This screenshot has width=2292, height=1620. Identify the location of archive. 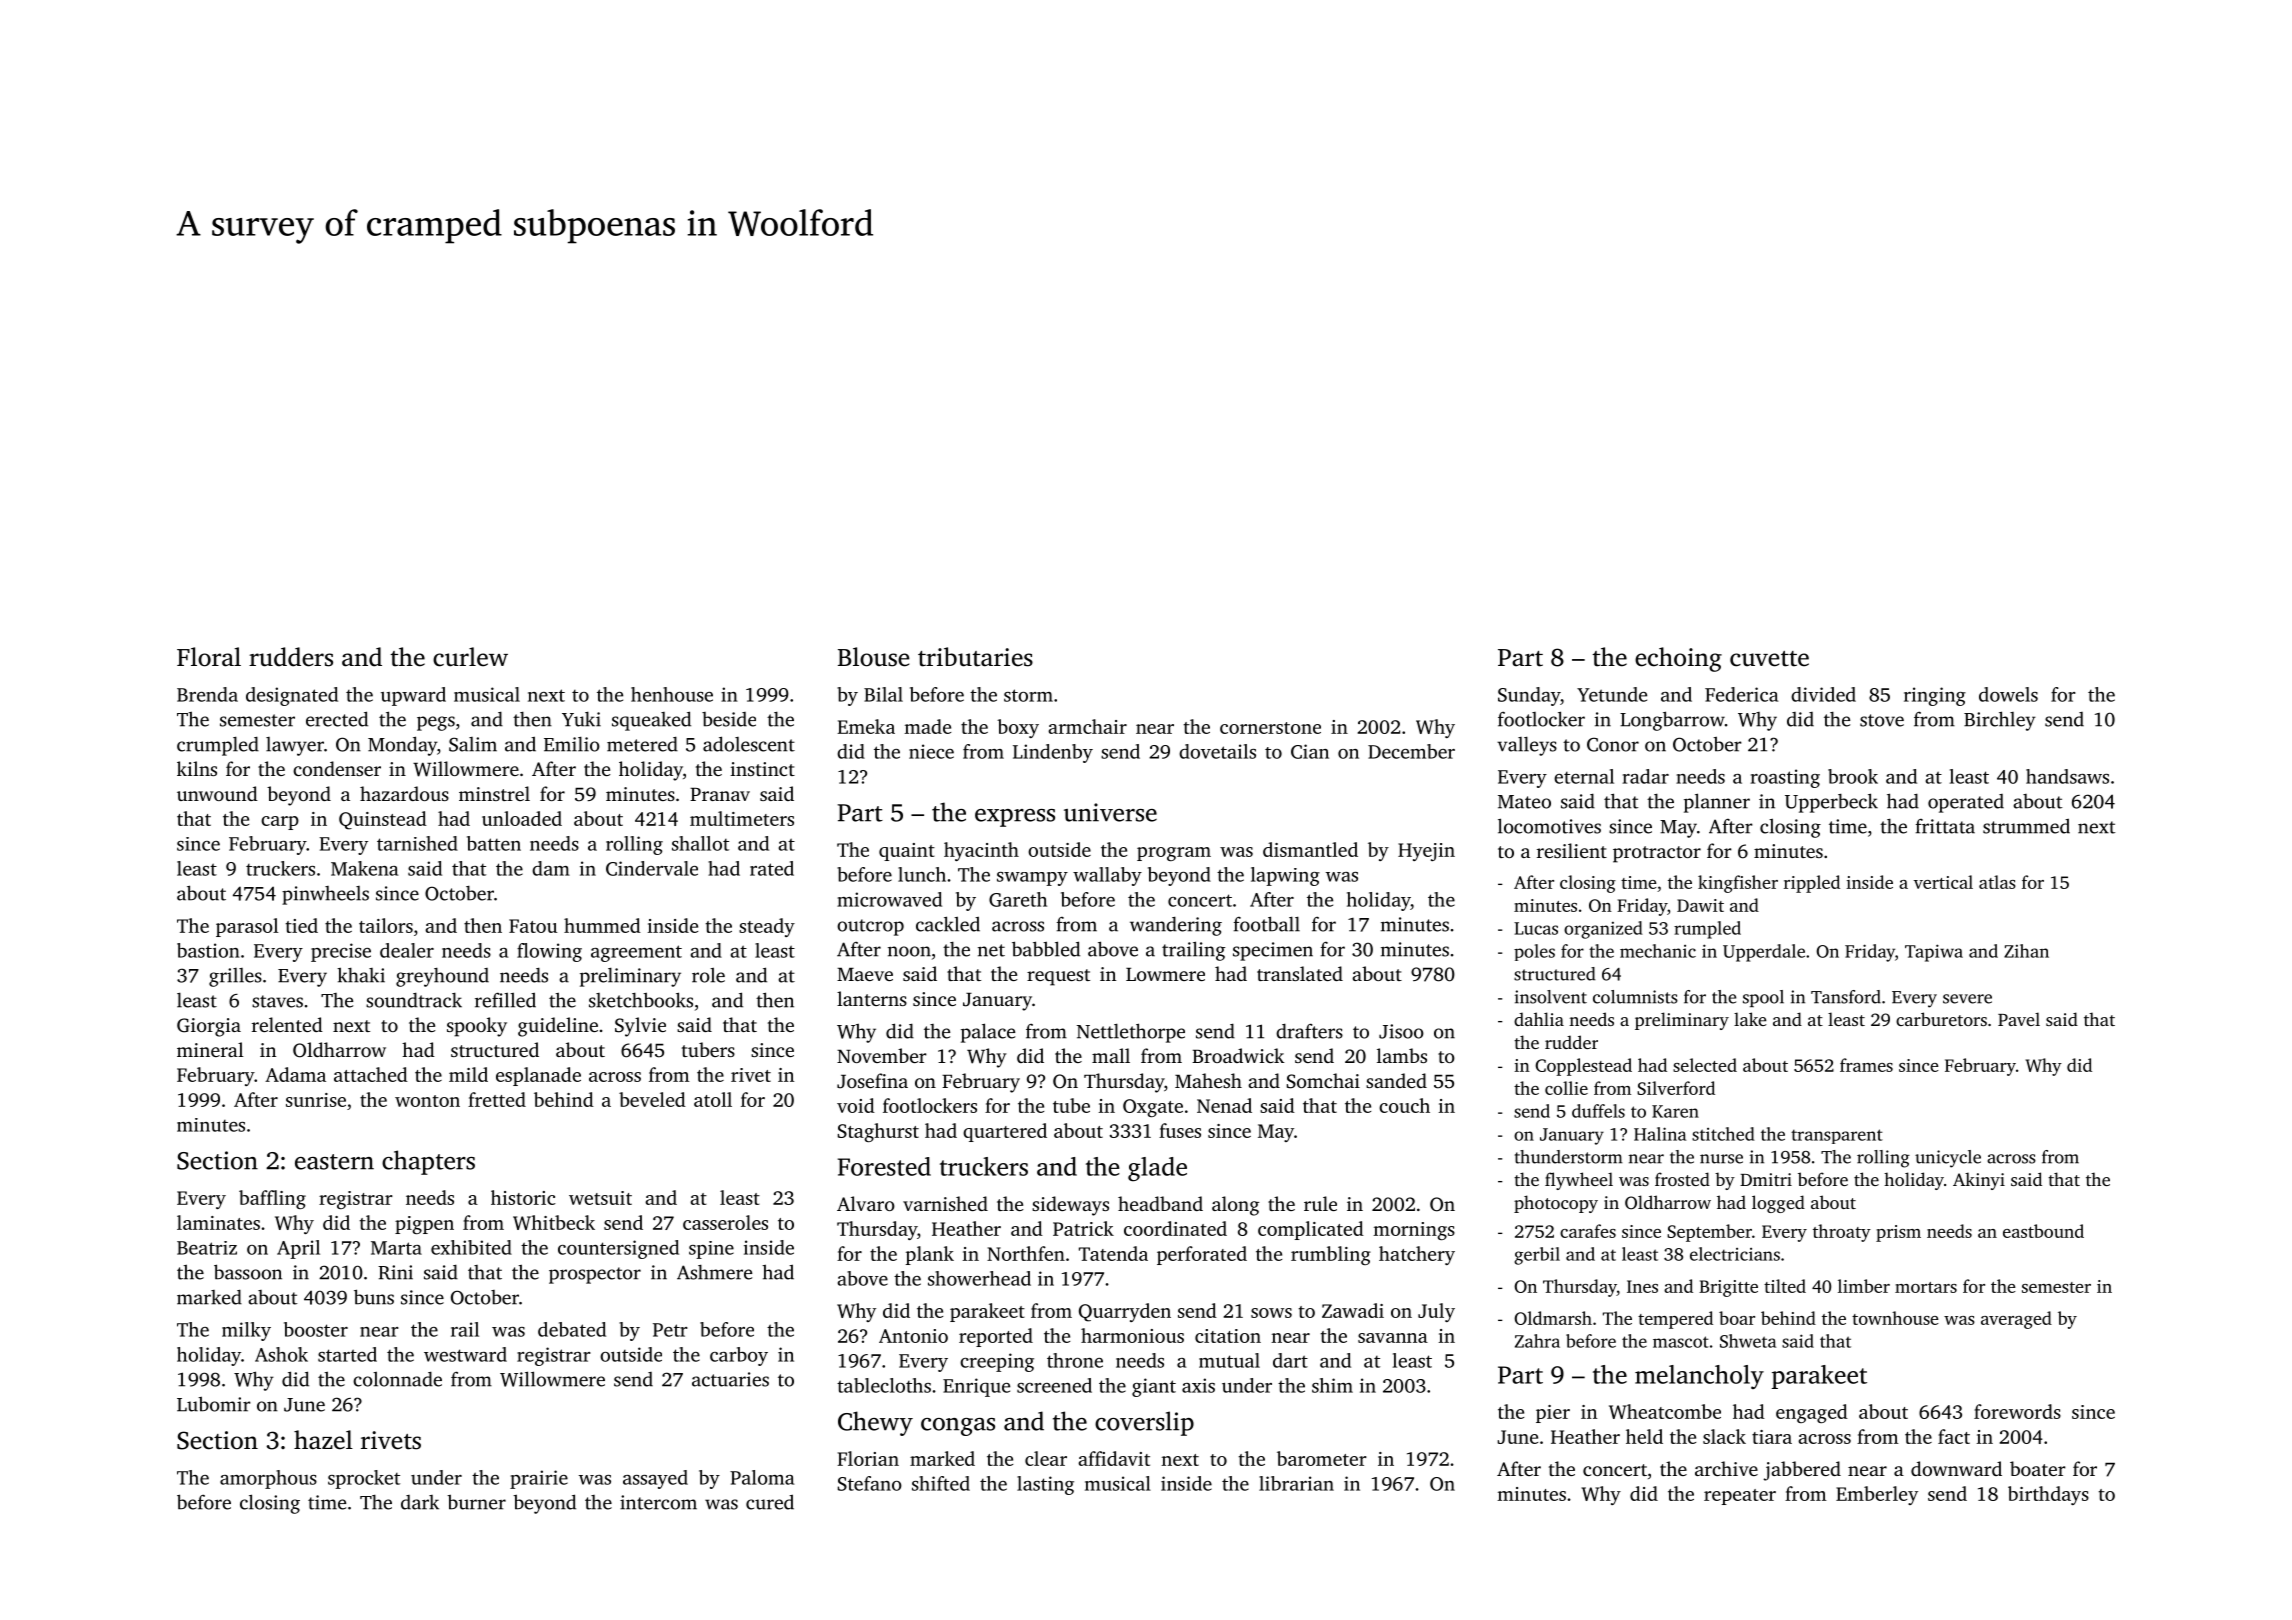
(1726, 1468).
